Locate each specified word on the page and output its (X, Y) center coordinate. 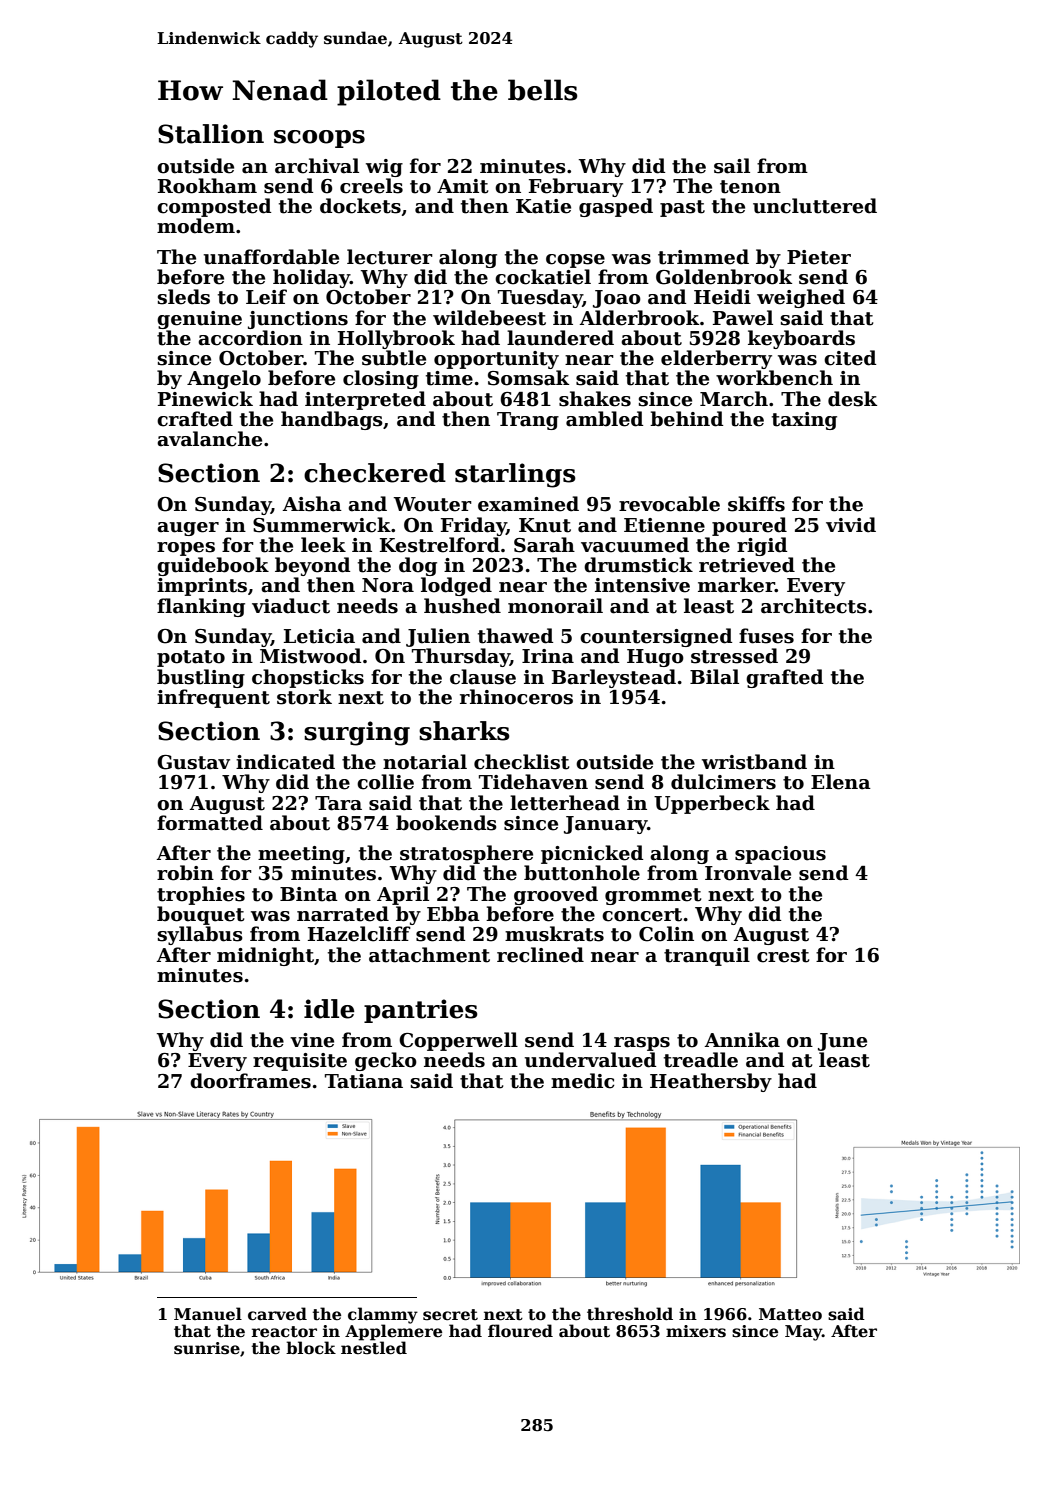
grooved (556, 895)
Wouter (433, 504)
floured (520, 1331)
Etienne (664, 525)
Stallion (211, 134)
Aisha (312, 504)
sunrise (207, 1348)
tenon (750, 187)
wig (384, 168)
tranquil (707, 956)
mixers (696, 1331)
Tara (338, 803)
